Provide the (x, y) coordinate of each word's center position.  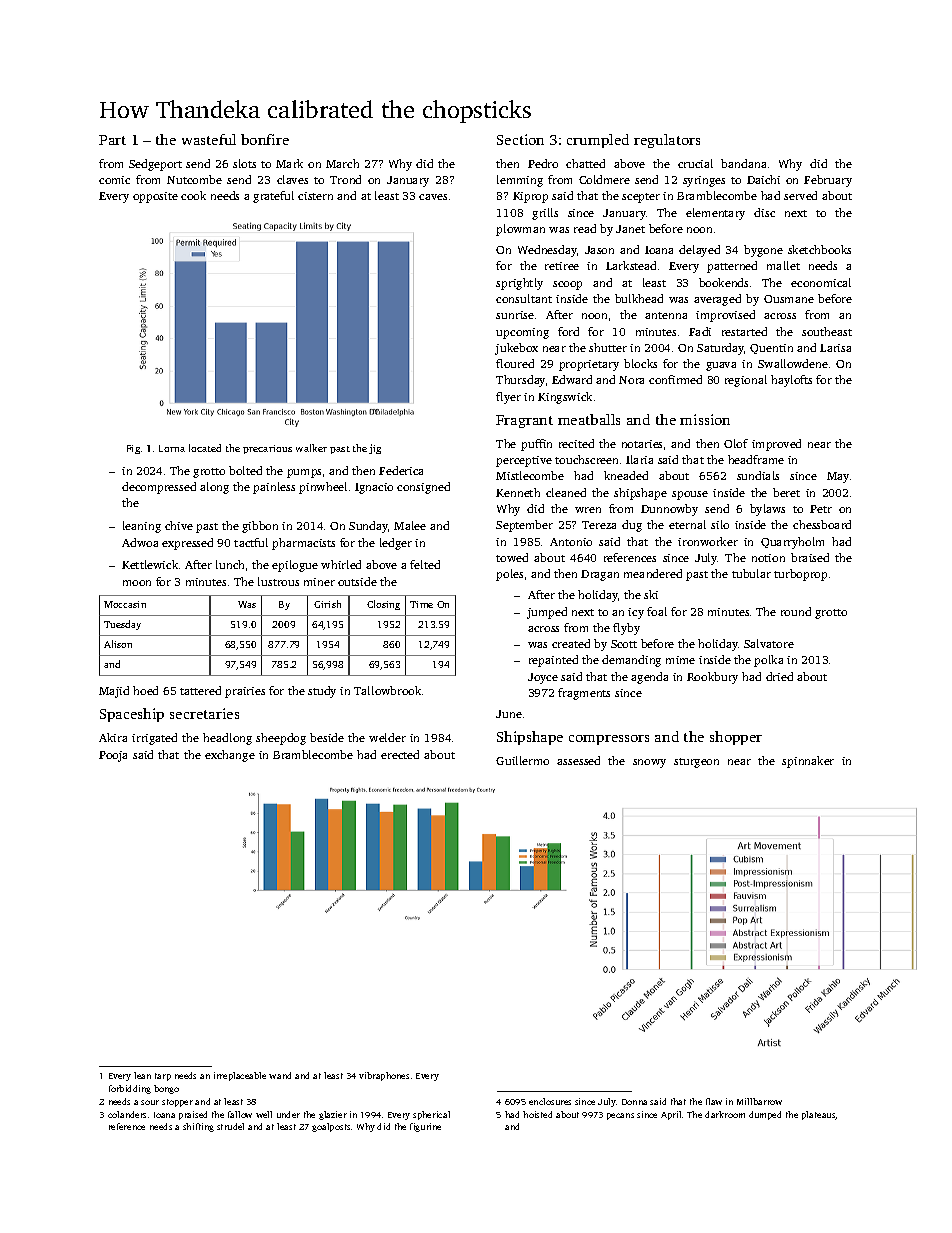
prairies (245, 692)
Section (520, 139)
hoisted (537, 1114)
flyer (508, 398)
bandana (743, 163)
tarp (163, 1077)
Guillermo (522, 760)
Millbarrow (759, 1101)
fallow (240, 1114)
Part (112, 140)
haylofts (791, 381)
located (205, 448)
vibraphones (384, 1076)
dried (779, 676)
